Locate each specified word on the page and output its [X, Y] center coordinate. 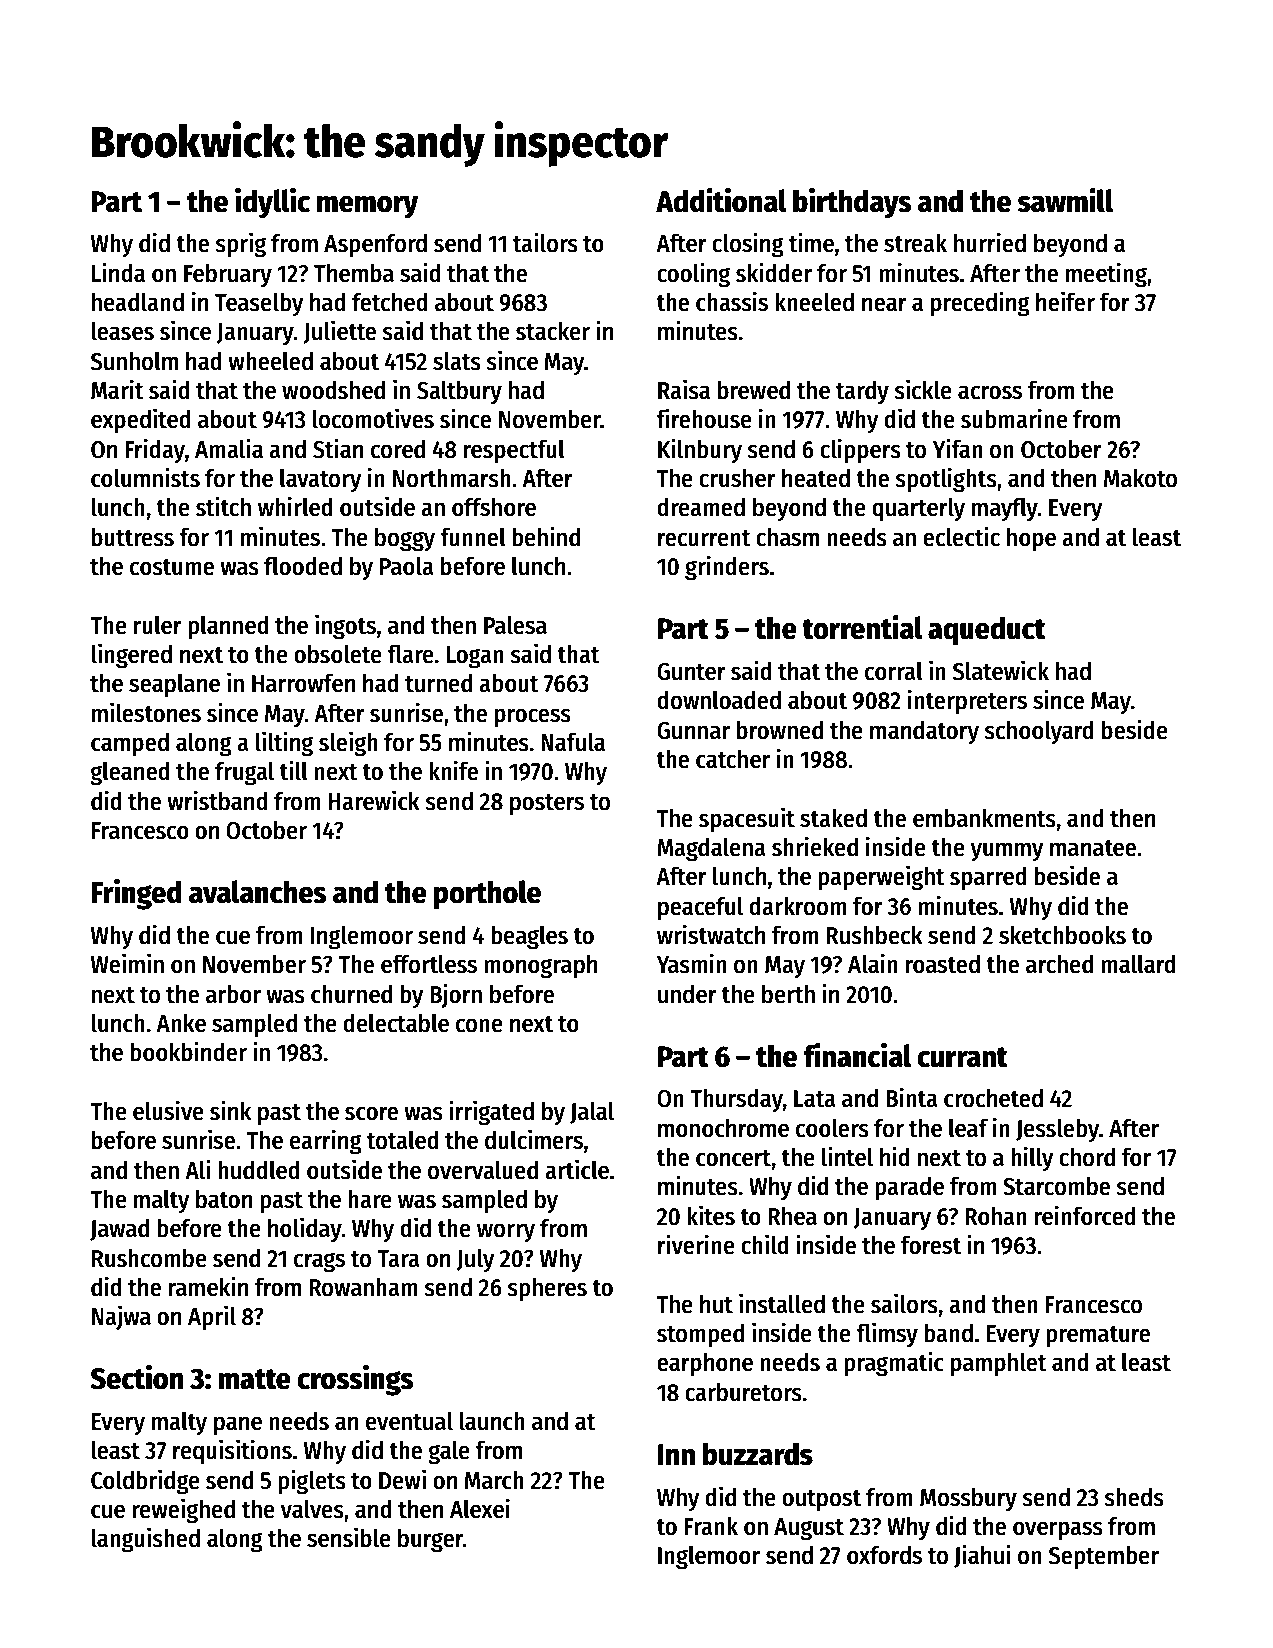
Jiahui [982, 1556]
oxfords [884, 1555]
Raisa [684, 389]
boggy [405, 539]
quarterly [918, 509]
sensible [349, 1537]
